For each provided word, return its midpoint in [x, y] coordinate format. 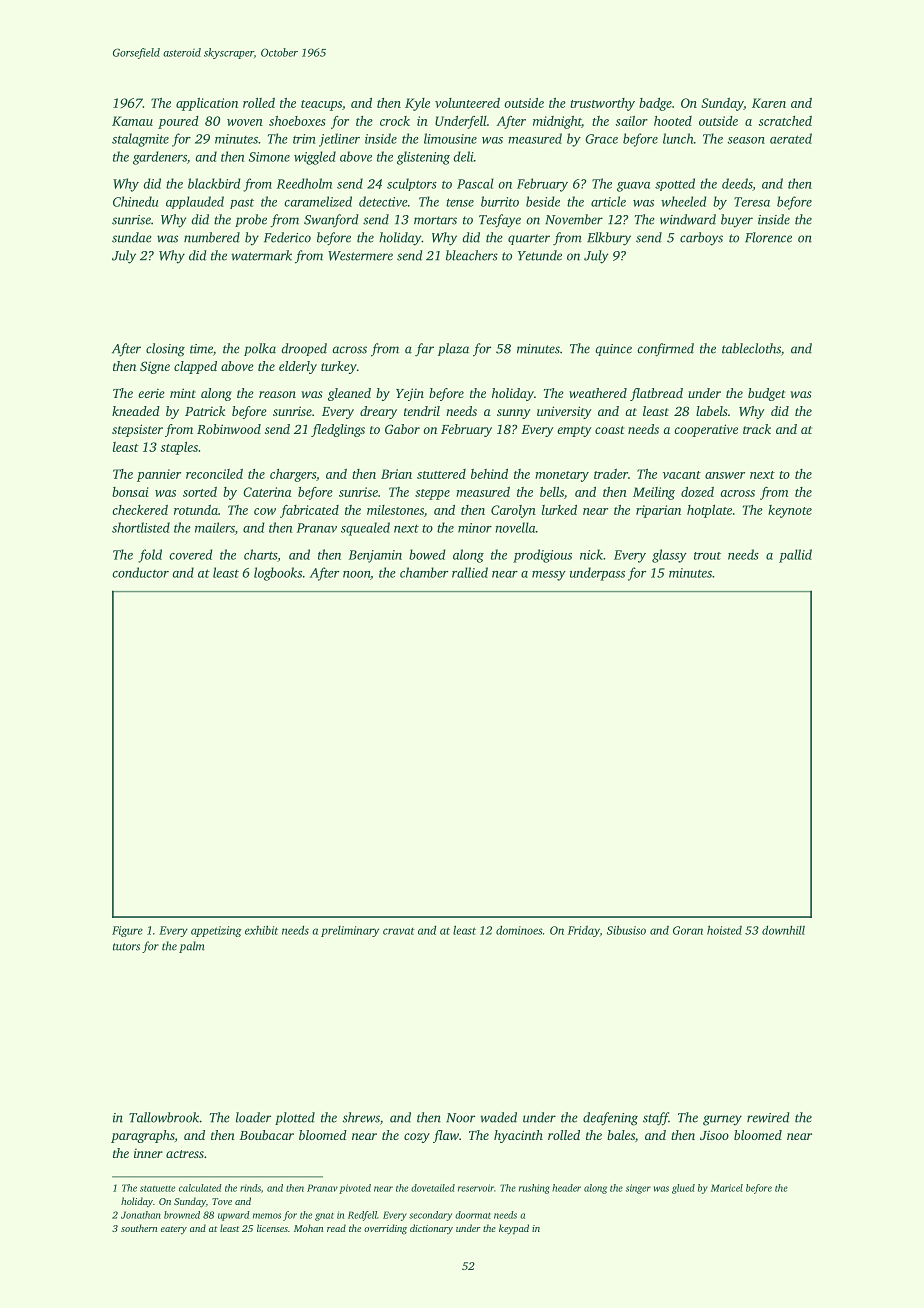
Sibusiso [626, 930]
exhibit [261, 930]
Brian [396, 474]
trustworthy [602, 104]
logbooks [278, 574]
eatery [174, 1230]
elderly [298, 367]
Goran [688, 930]
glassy [669, 556]
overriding [385, 1229]
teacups [321, 105]
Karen [769, 103]
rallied [470, 572]
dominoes [519, 930]
